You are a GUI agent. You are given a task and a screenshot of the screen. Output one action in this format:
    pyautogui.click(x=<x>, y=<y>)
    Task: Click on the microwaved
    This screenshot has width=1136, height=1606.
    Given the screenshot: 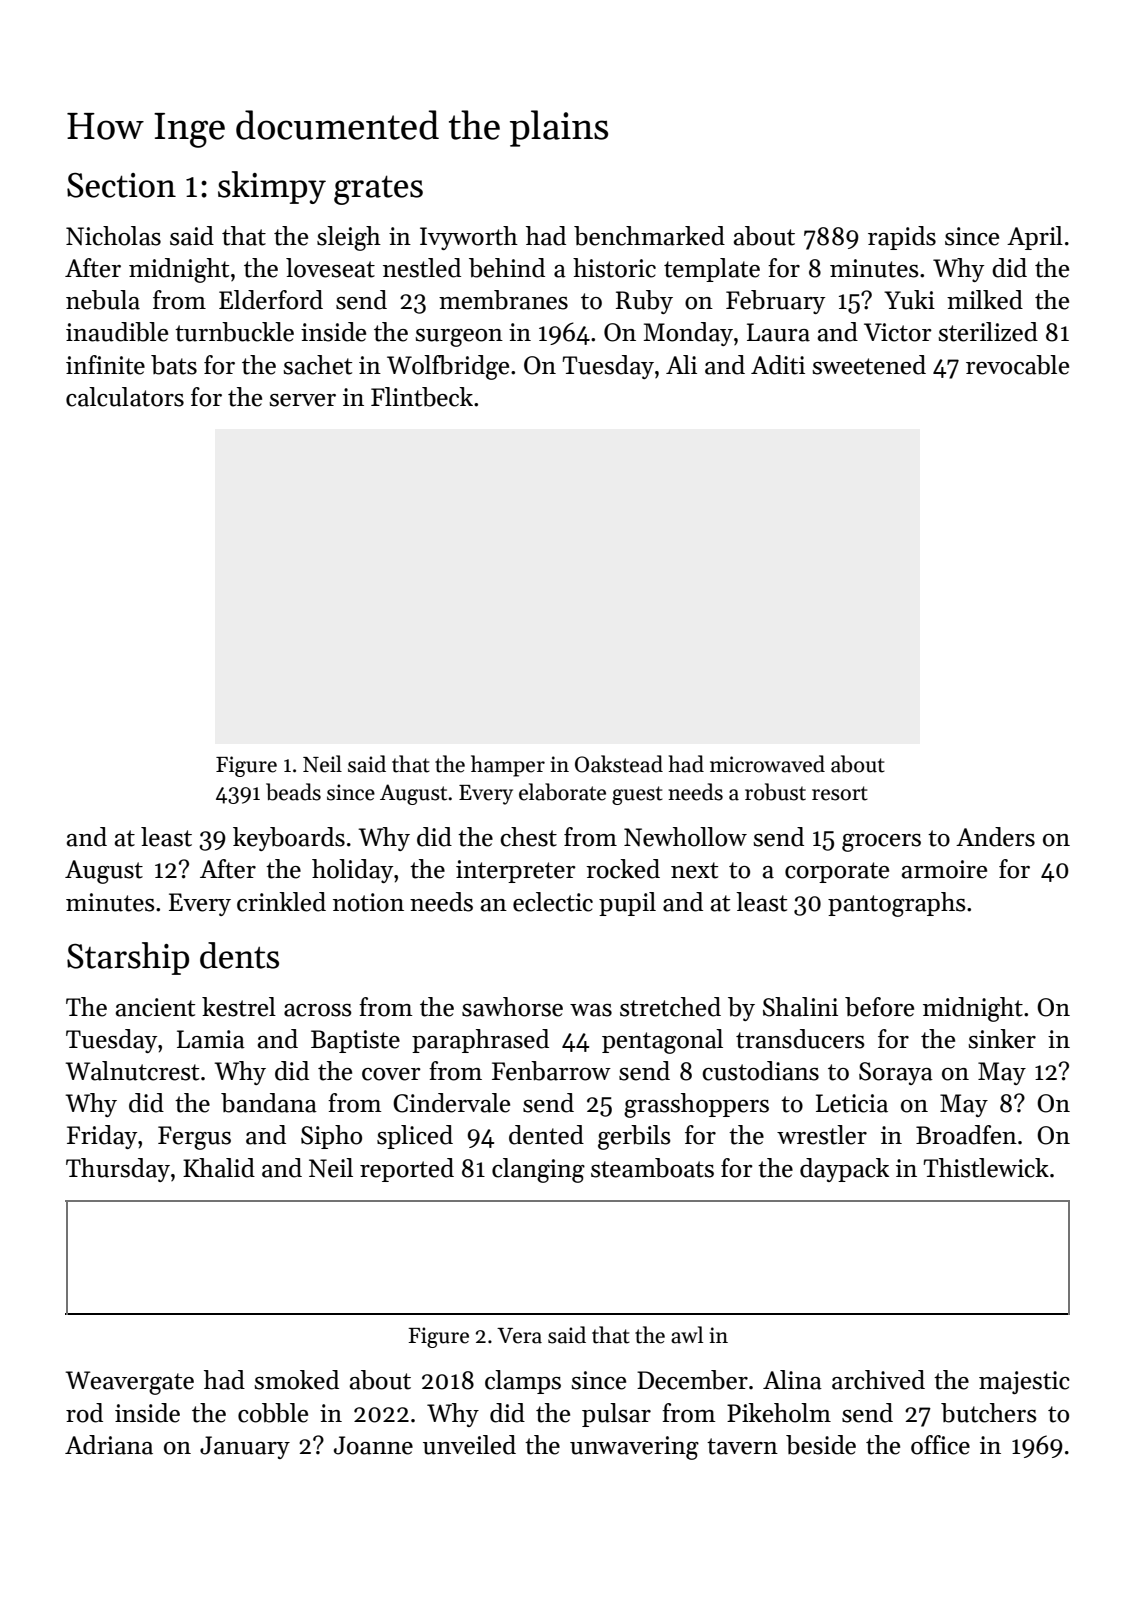 What is the action you would take?
    pyautogui.click(x=767, y=764)
